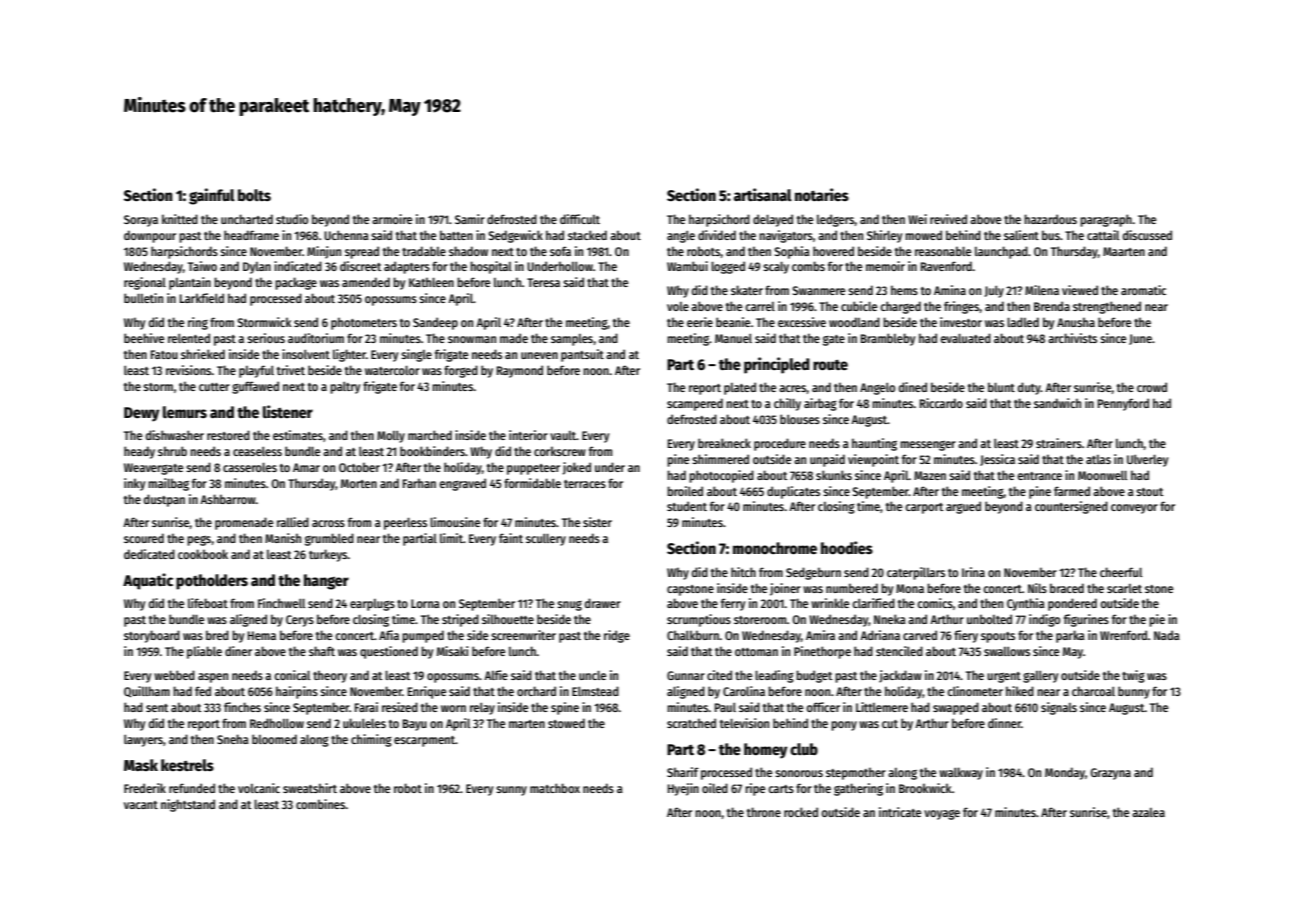 This page has width=1308, height=924. I want to click on bookbinders, so click(432, 451).
